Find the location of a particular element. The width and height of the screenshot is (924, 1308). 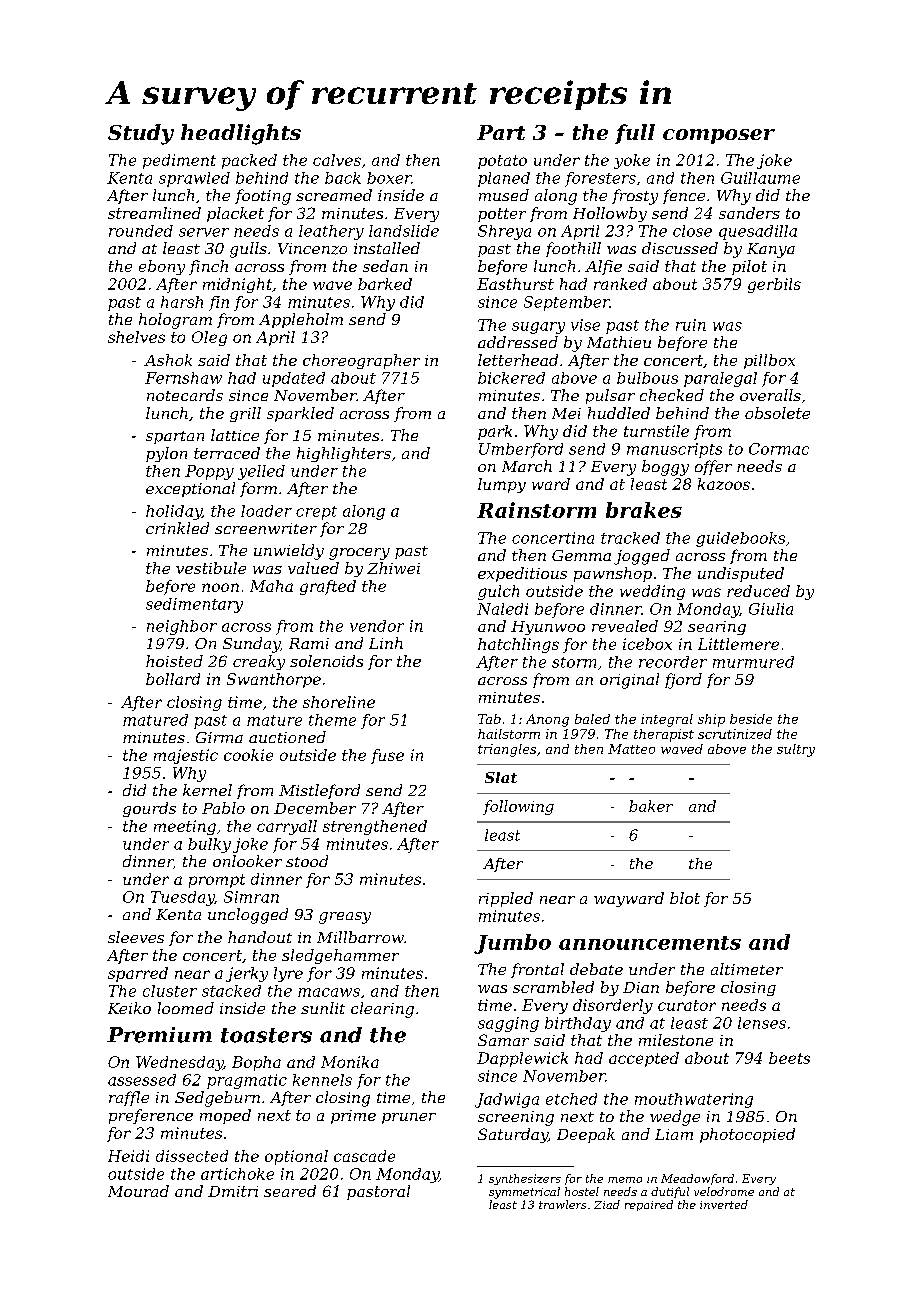

blot is located at coordinates (685, 898).
